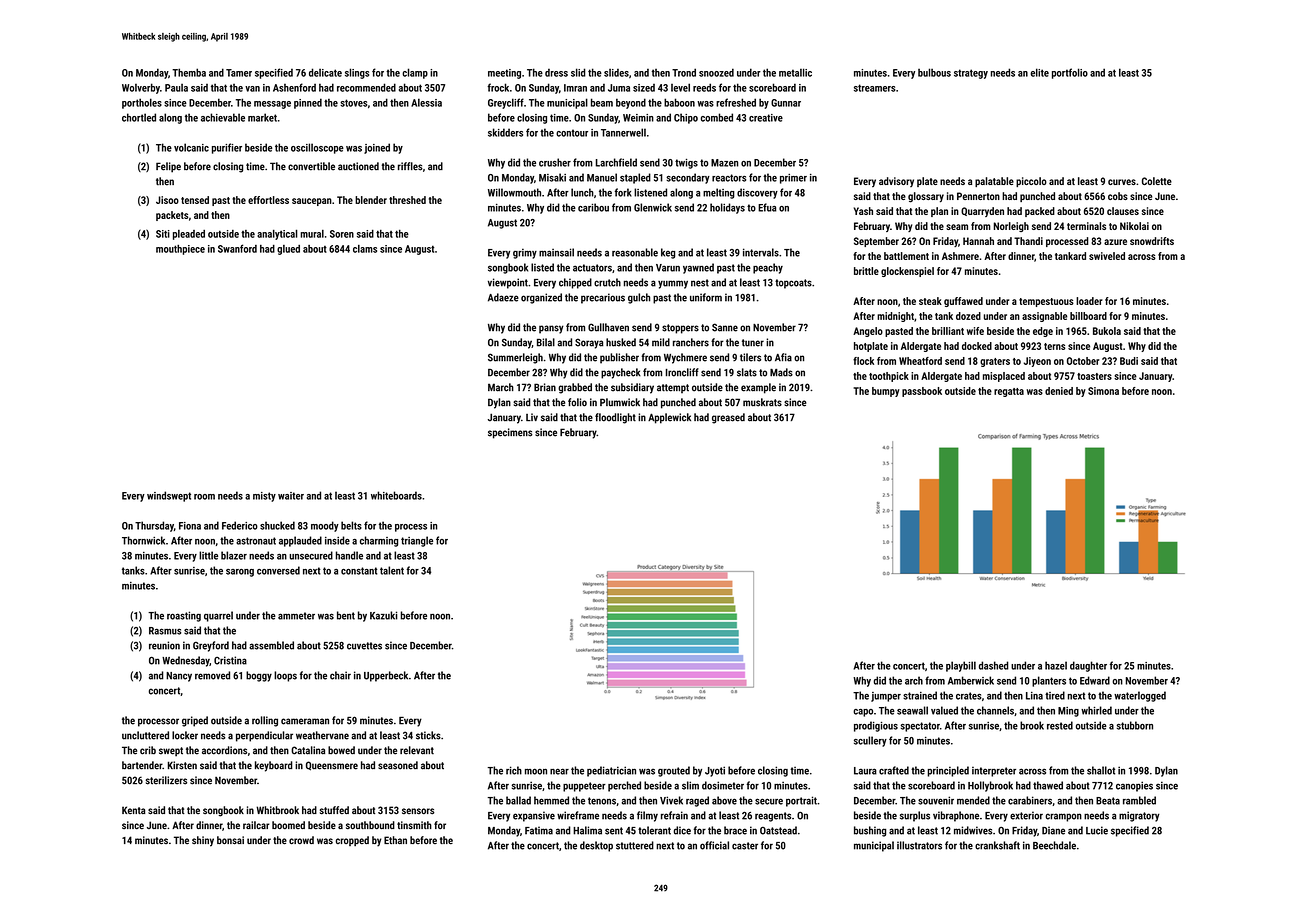 This image has height=924, width=1308. Describe the element at coordinates (396, 495) in the image. I see `whiteboards` at that location.
